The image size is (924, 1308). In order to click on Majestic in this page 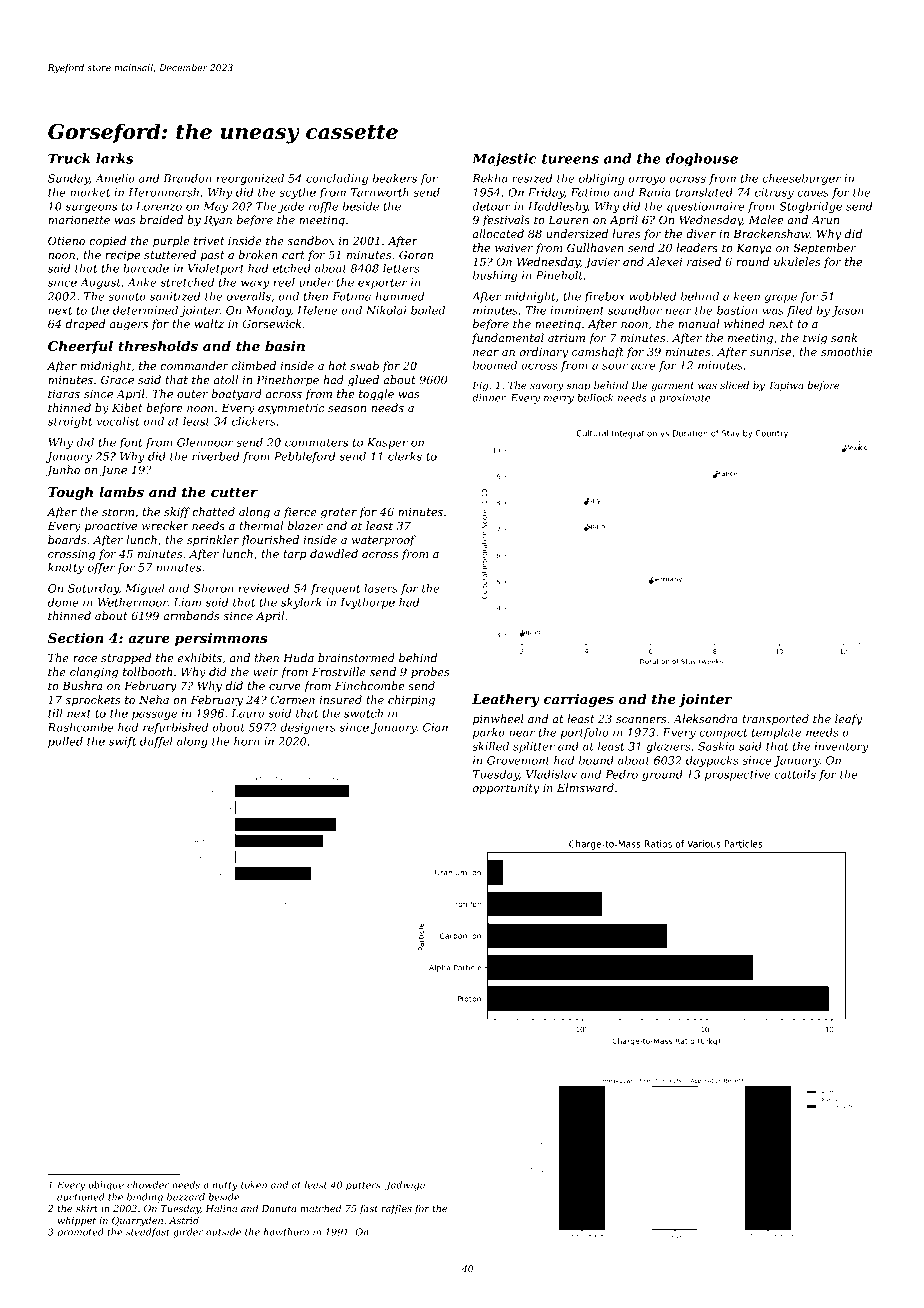, I will do `click(504, 160)`.
